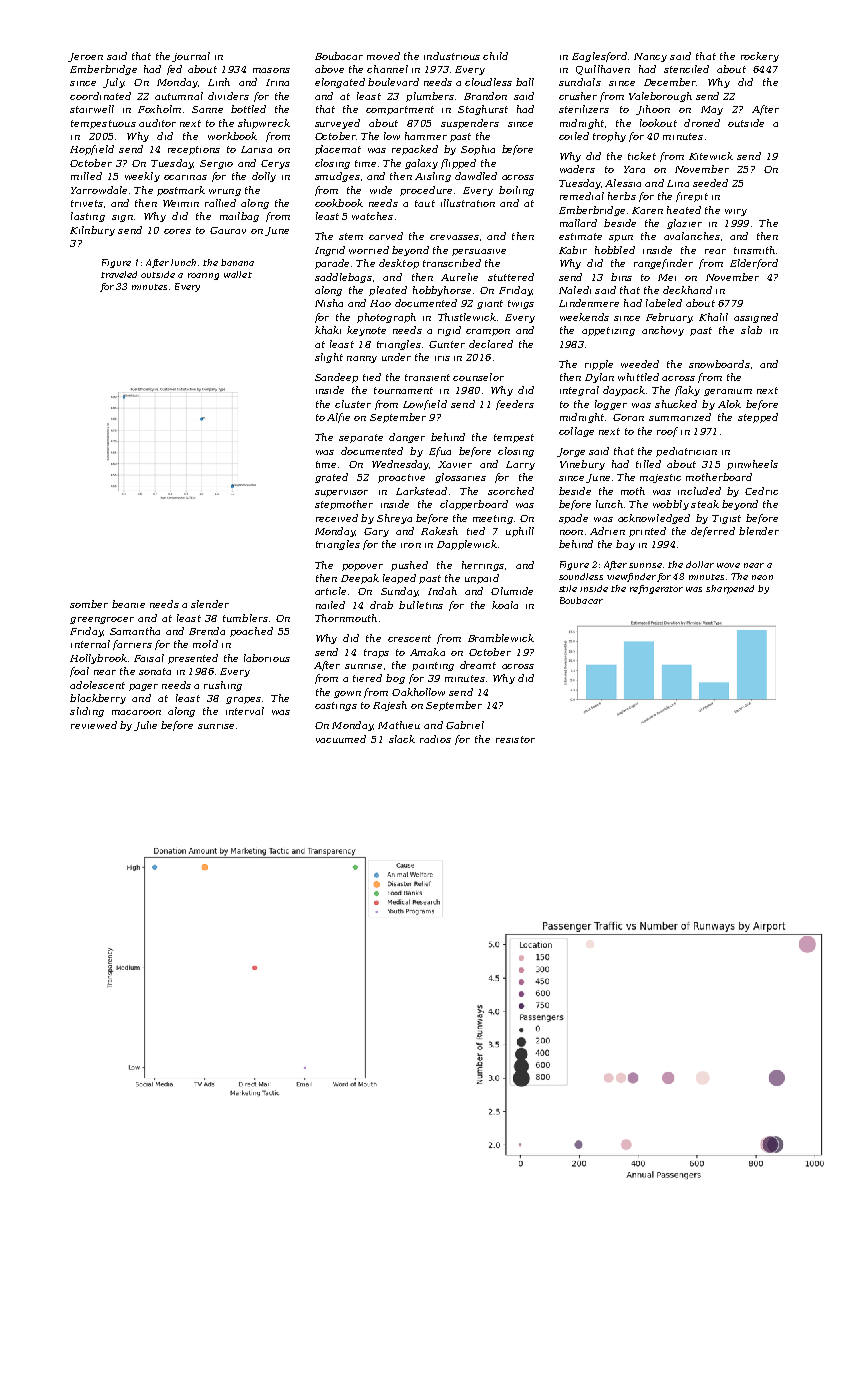 The width and height of the screenshot is (849, 1400). What do you see at coordinates (710, 183) in the screenshot?
I see `seeded` at bounding box center [710, 183].
